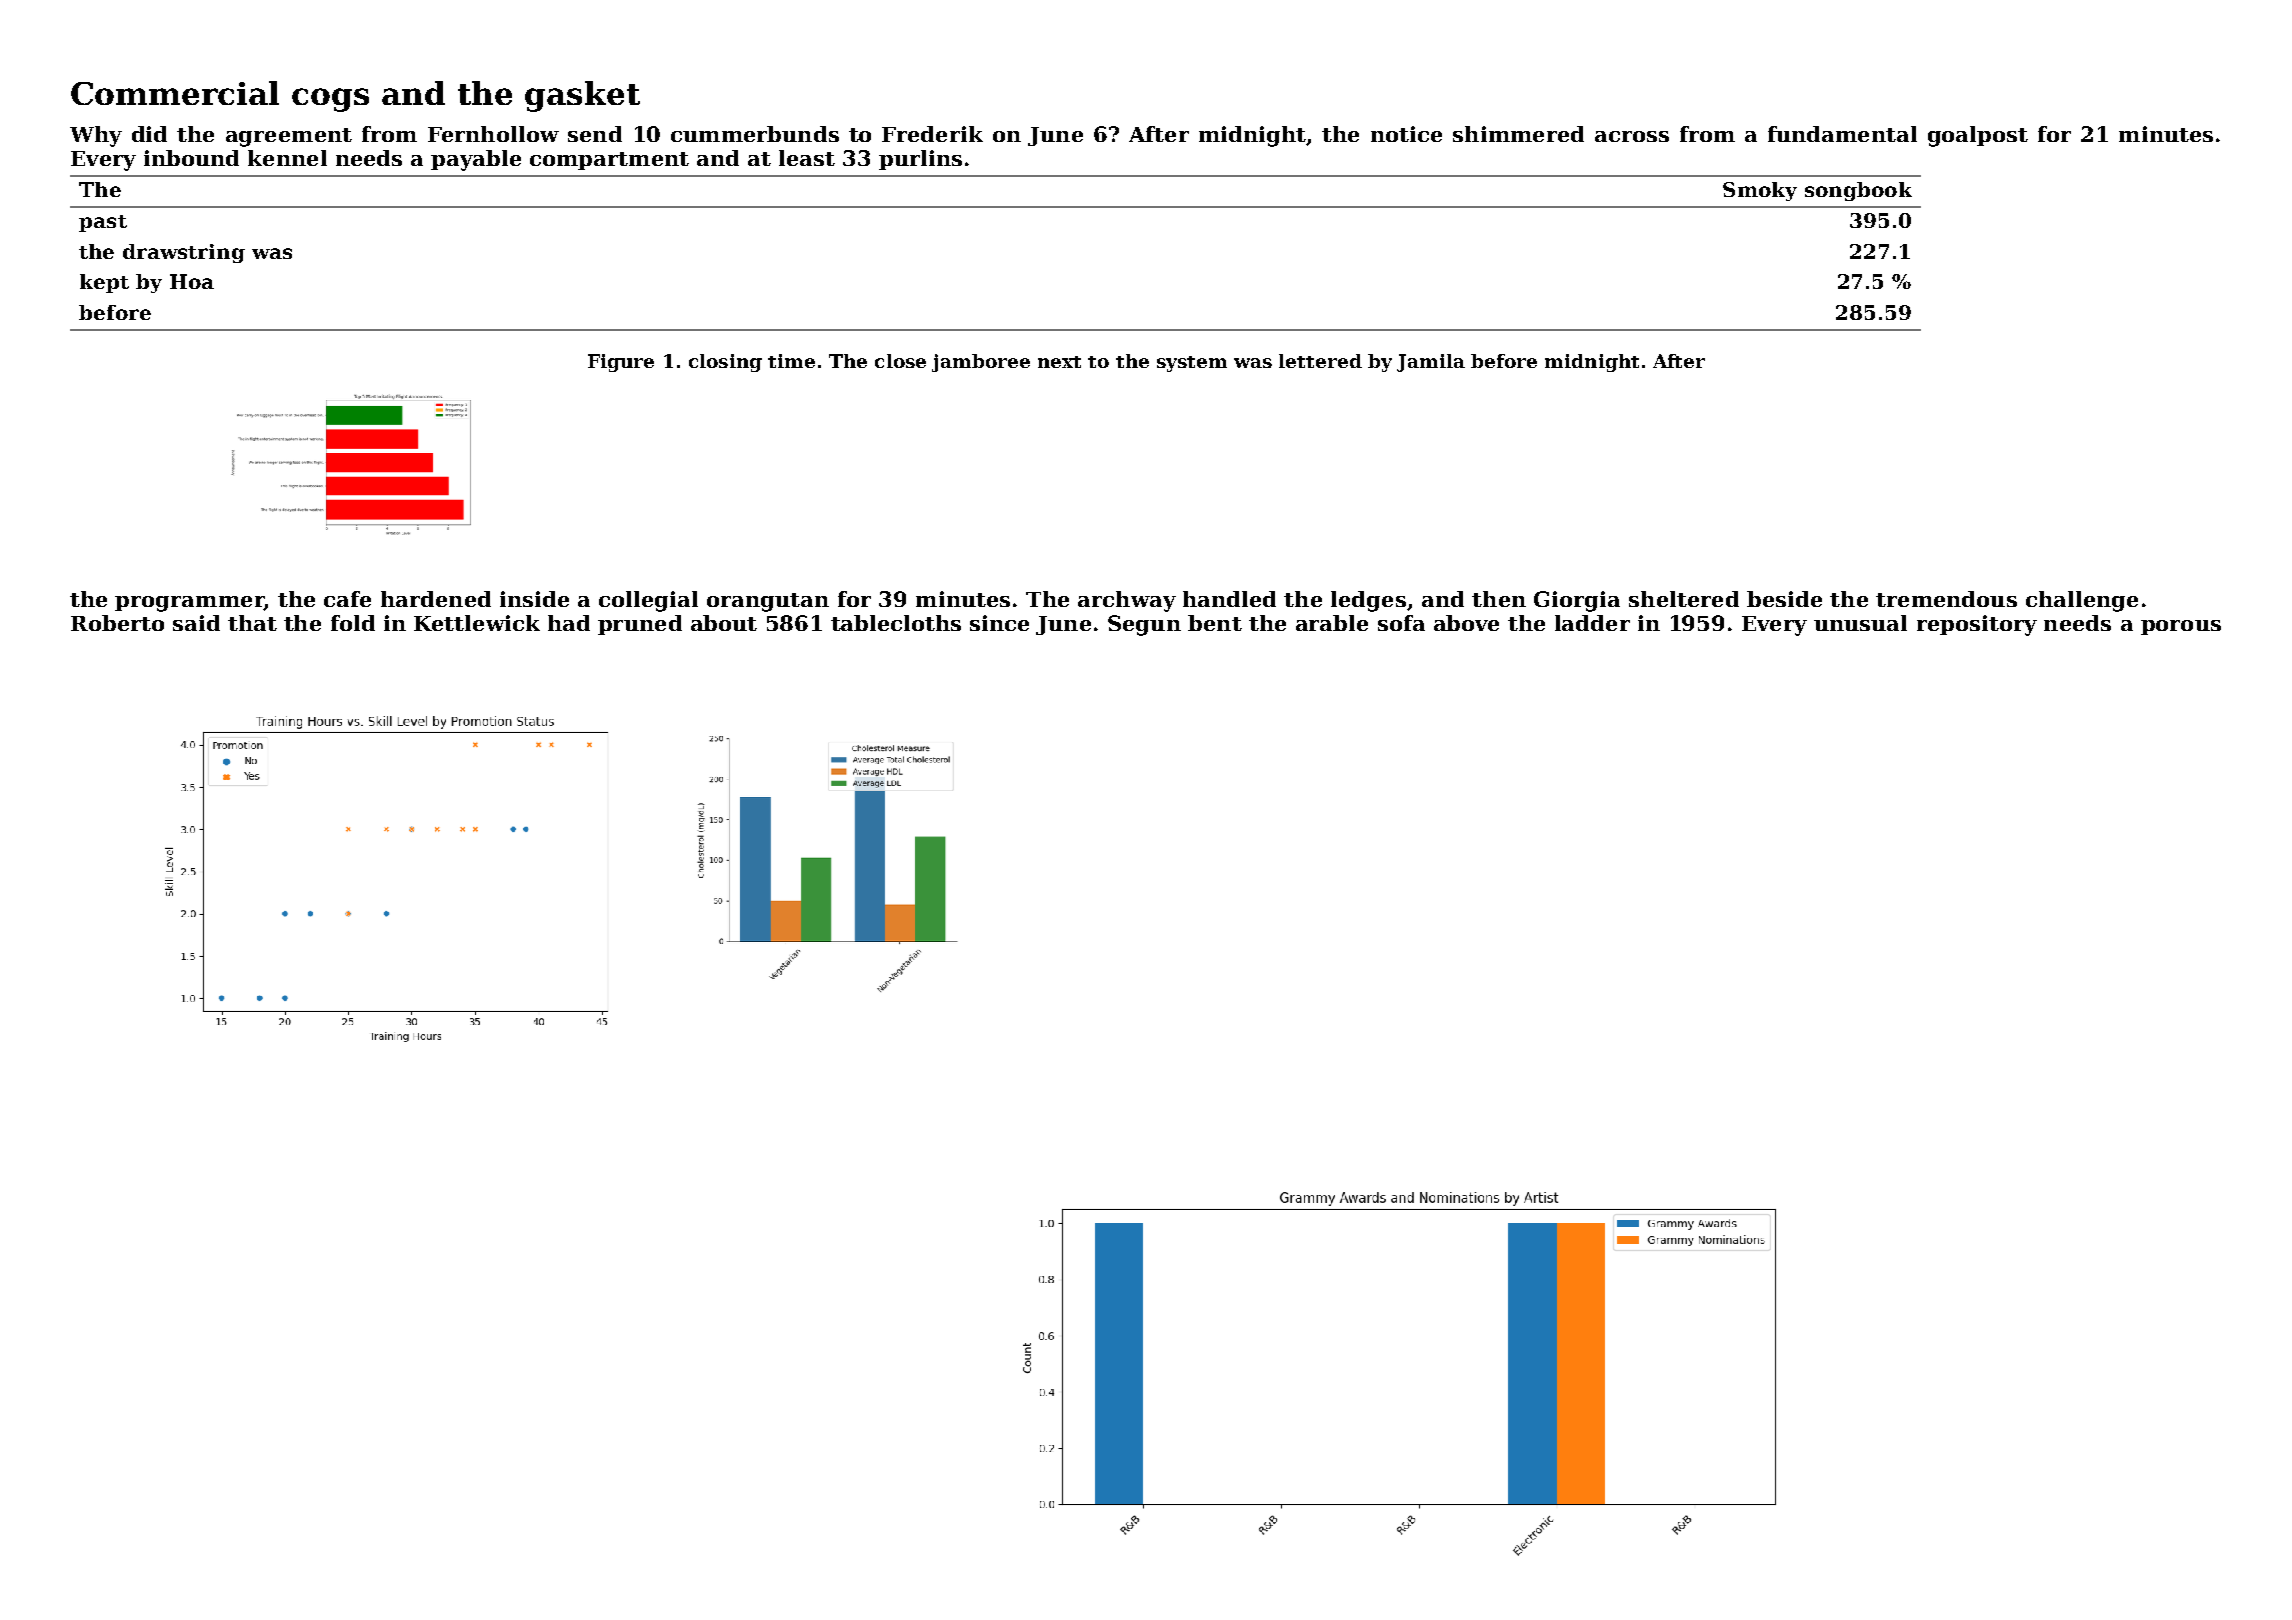 The width and height of the screenshot is (2292, 1620). I want to click on Figure, so click(621, 363).
